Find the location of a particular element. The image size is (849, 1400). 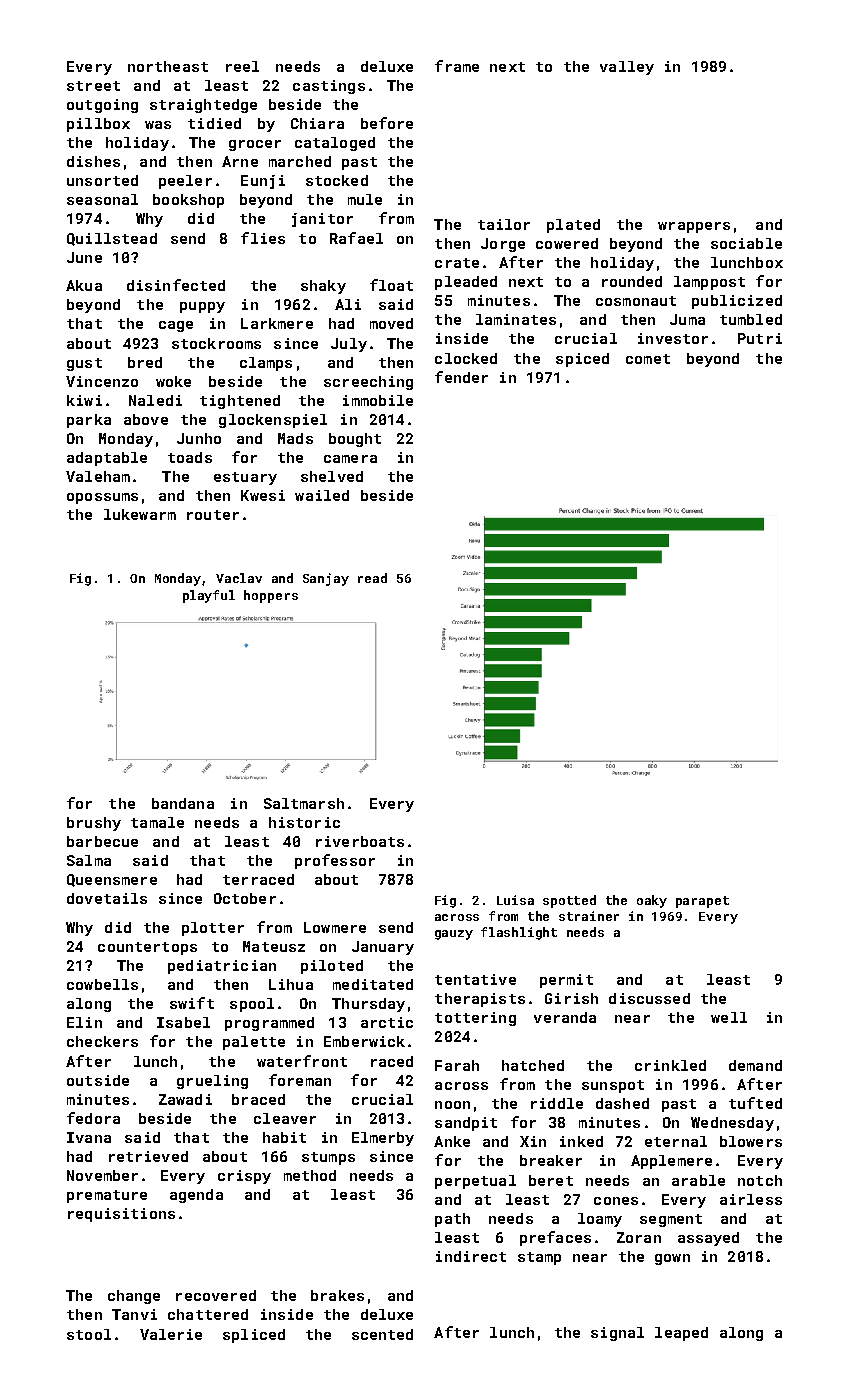

leaped is located at coordinates (681, 1334).
